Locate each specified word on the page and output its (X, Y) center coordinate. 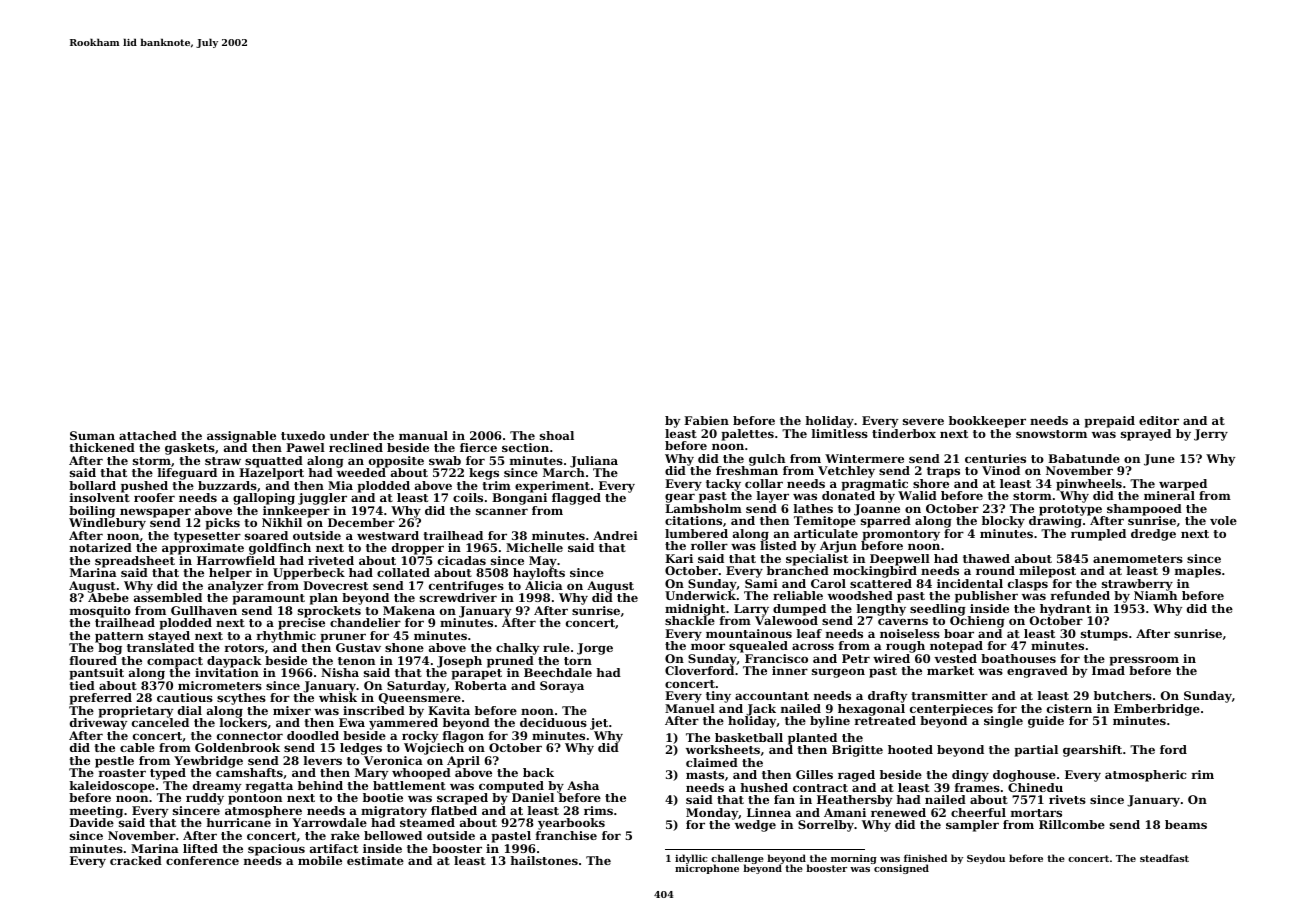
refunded (1080, 595)
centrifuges (466, 587)
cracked (136, 860)
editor (1159, 420)
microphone (707, 869)
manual (423, 435)
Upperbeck (309, 574)
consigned (901, 869)
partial (1036, 751)
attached (148, 435)
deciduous (553, 722)
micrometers (220, 685)
